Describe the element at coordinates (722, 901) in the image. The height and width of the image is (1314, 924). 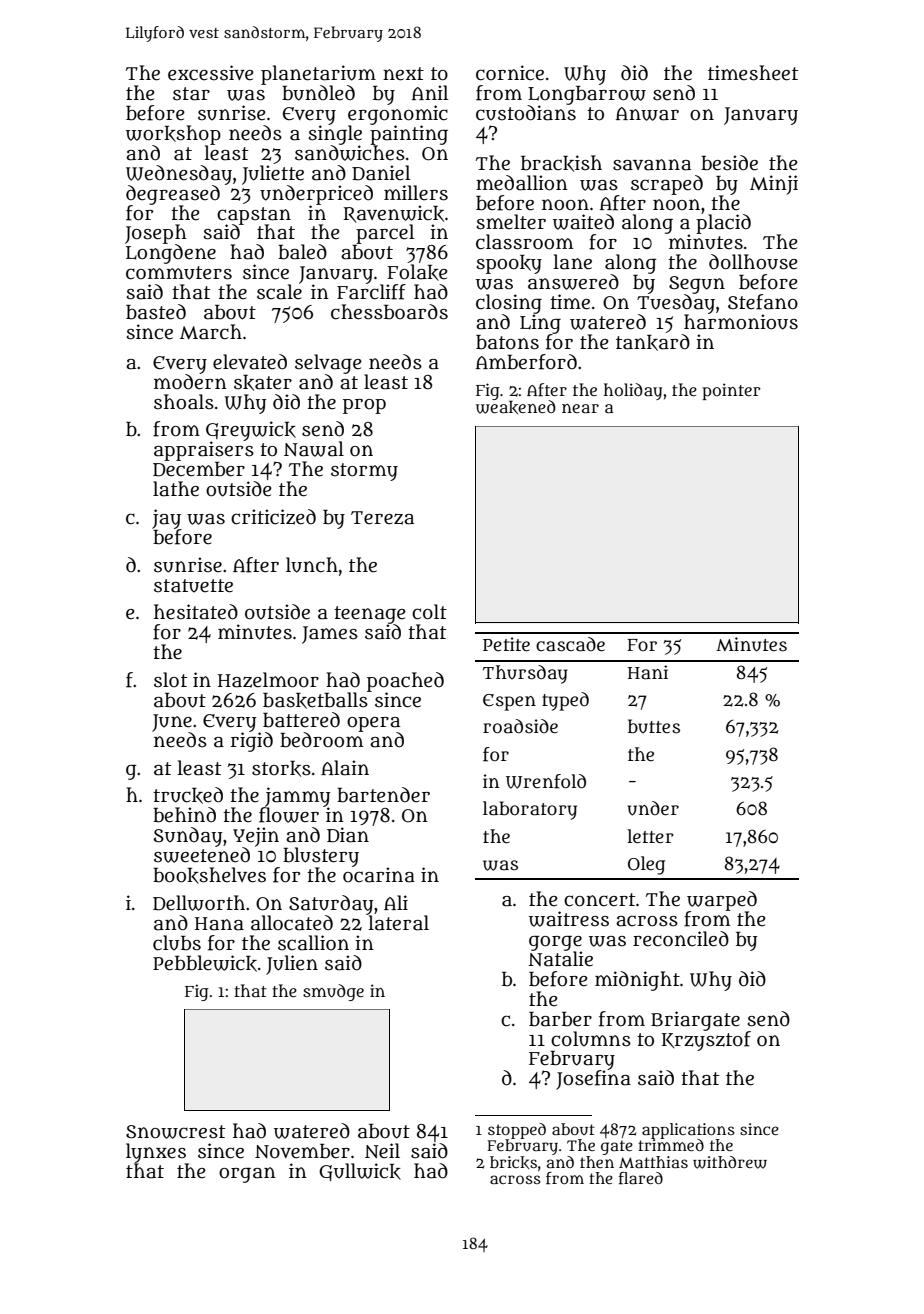
I see `warped` at that location.
